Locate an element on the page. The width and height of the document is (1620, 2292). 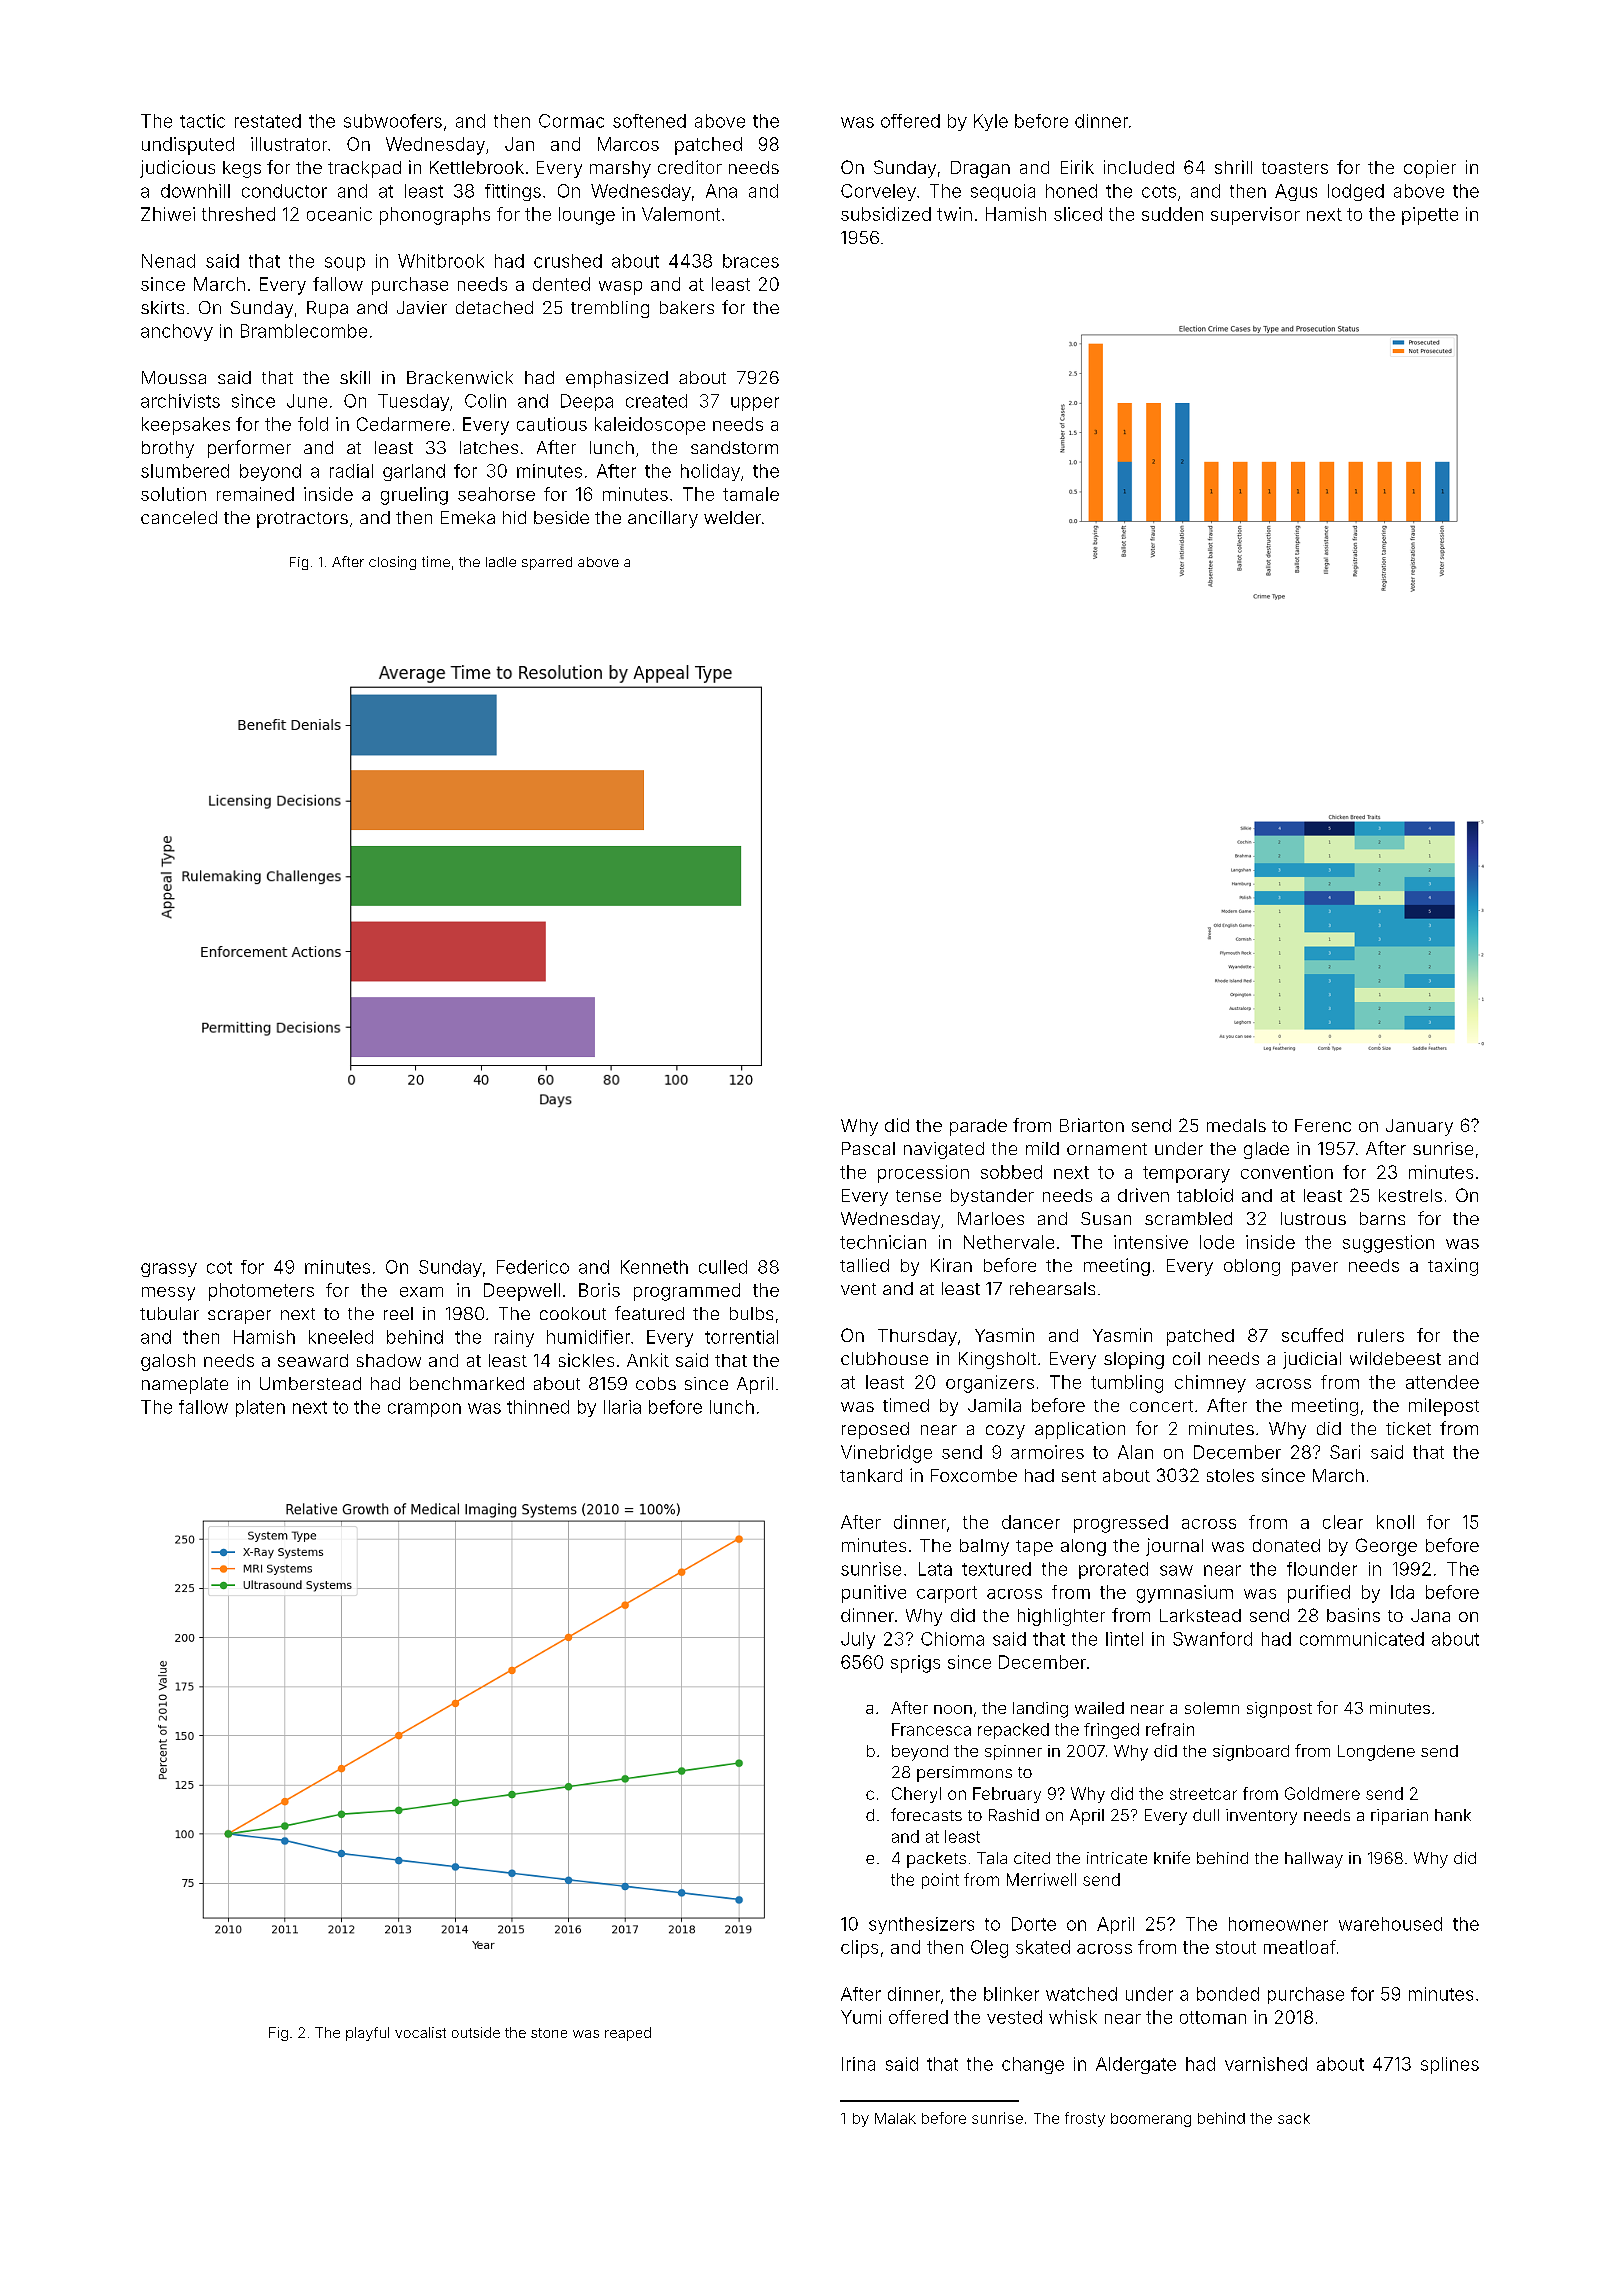
grassy is located at coordinates (169, 1270).
